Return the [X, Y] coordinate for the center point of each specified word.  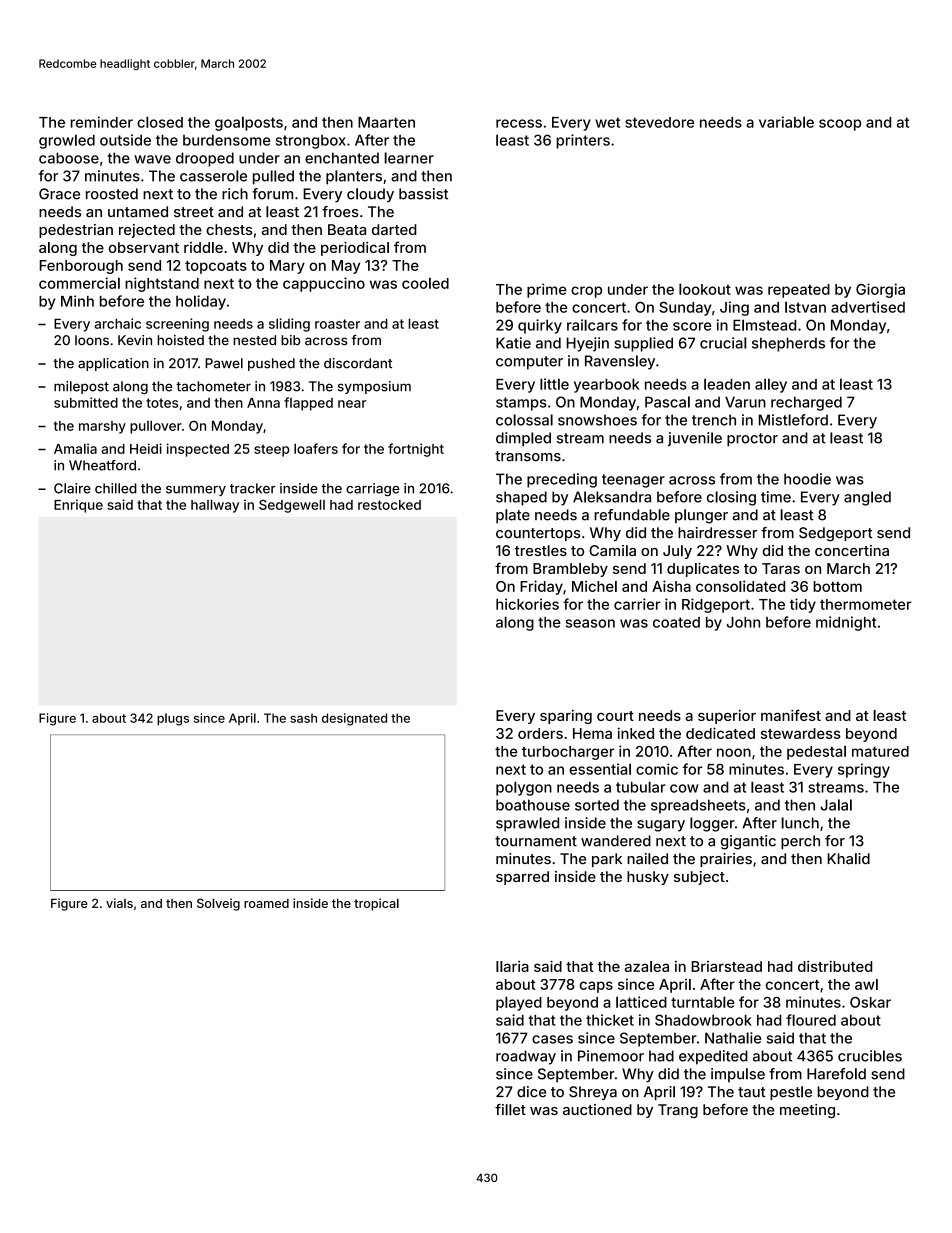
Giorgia [880, 290]
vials [119, 903]
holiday [201, 302]
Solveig [218, 904]
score [692, 326]
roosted [112, 194]
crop [586, 292]
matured [880, 751]
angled [867, 498]
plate [513, 516]
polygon [524, 788]
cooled [425, 283]
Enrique [78, 506]
